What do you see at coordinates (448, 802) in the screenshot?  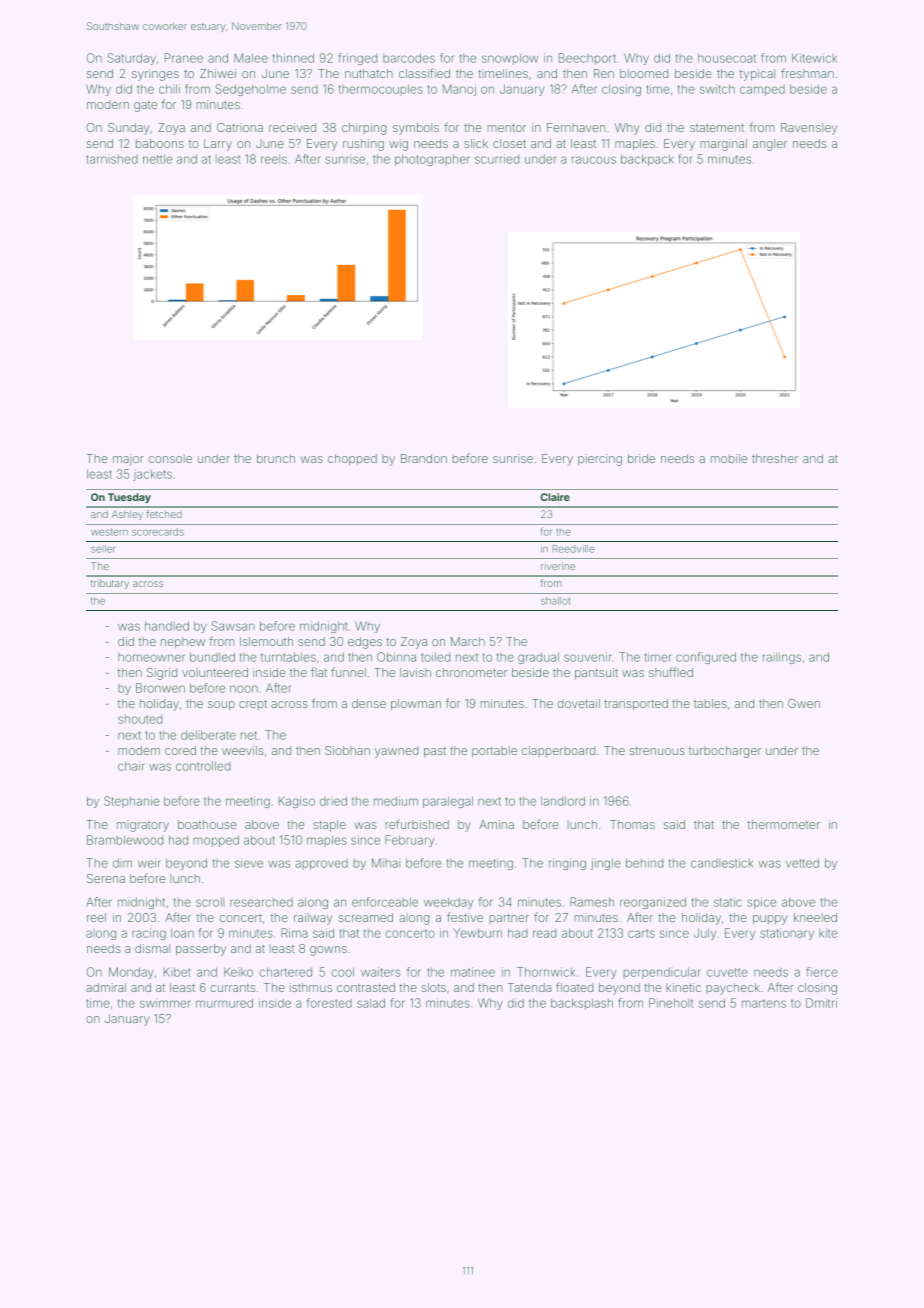 I see `paralegal` at bounding box center [448, 802].
